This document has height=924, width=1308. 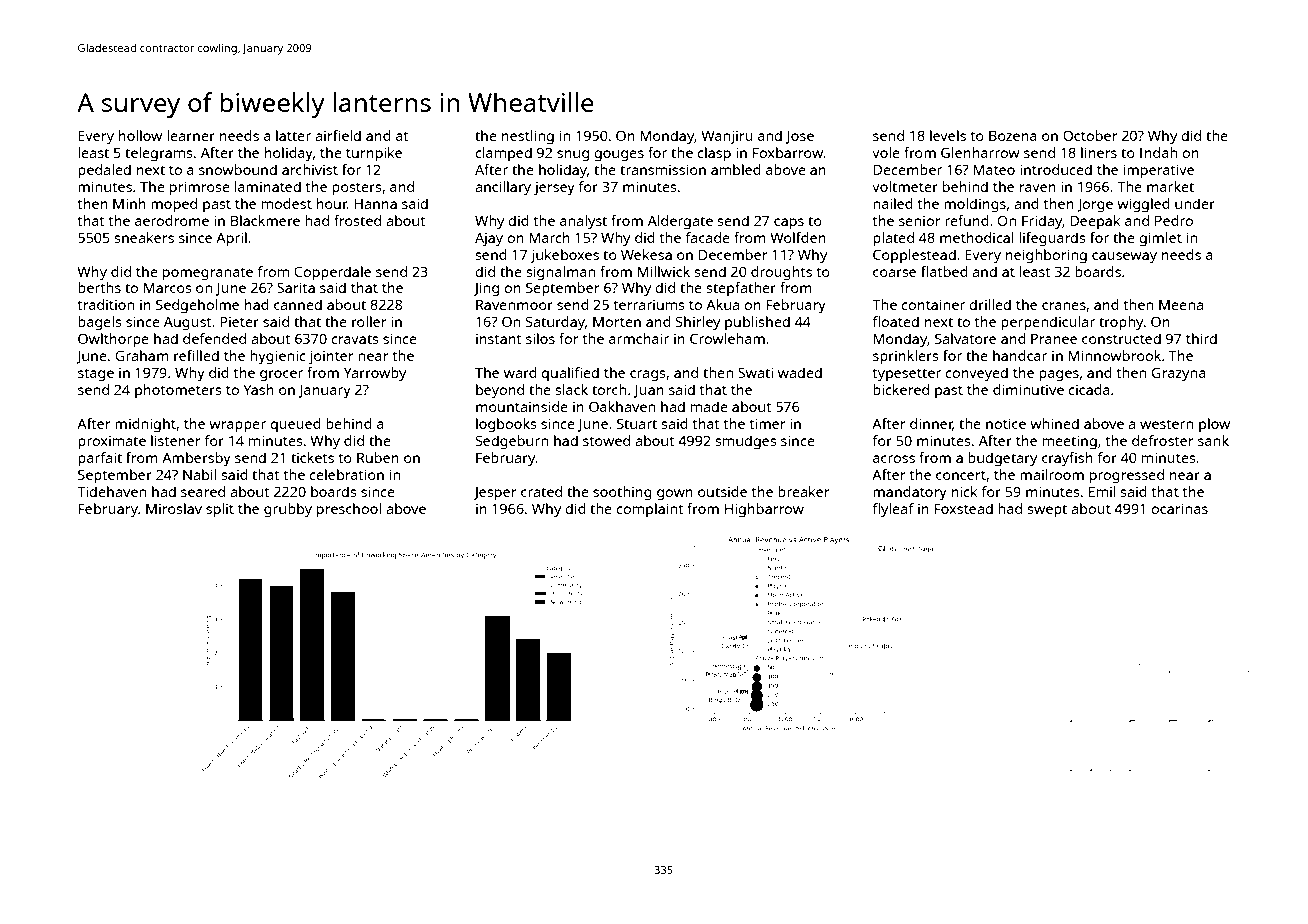 What do you see at coordinates (100, 323) in the document?
I see `bagels` at bounding box center [100, 323].
